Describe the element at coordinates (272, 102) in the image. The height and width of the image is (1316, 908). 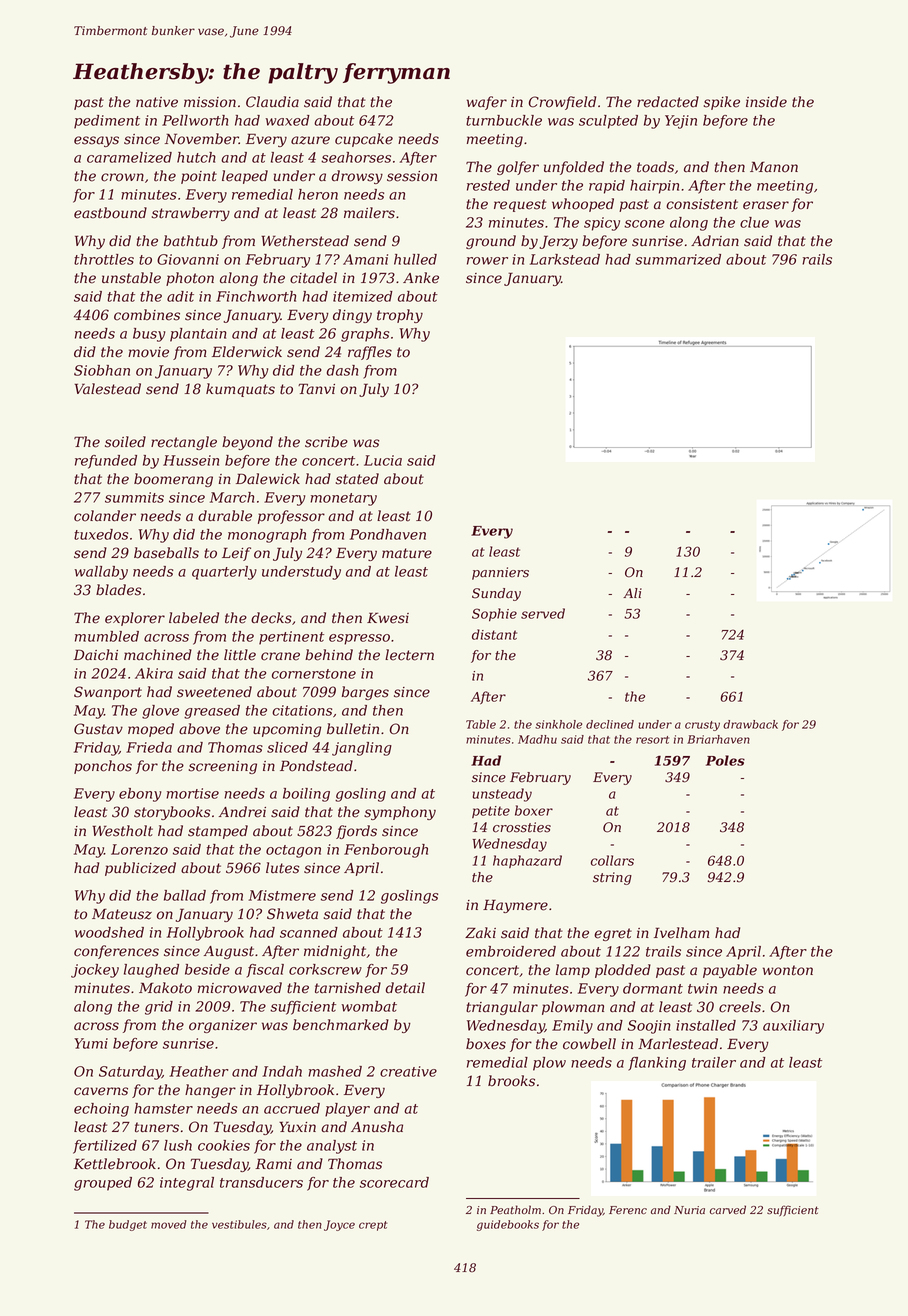
I see `Claudia` at that location.
